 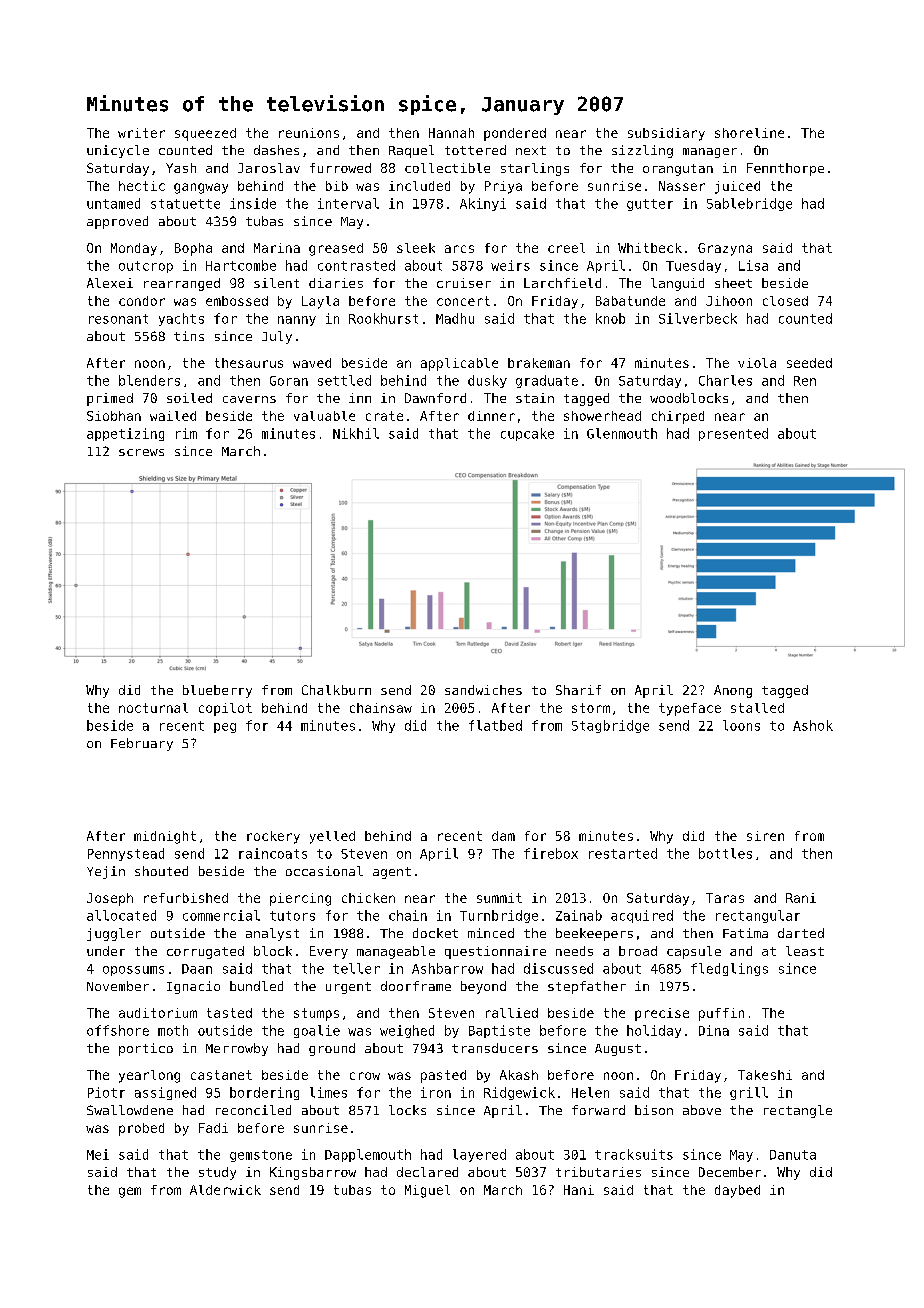 I want to click on offshore, so click(x=118, y=1030).
